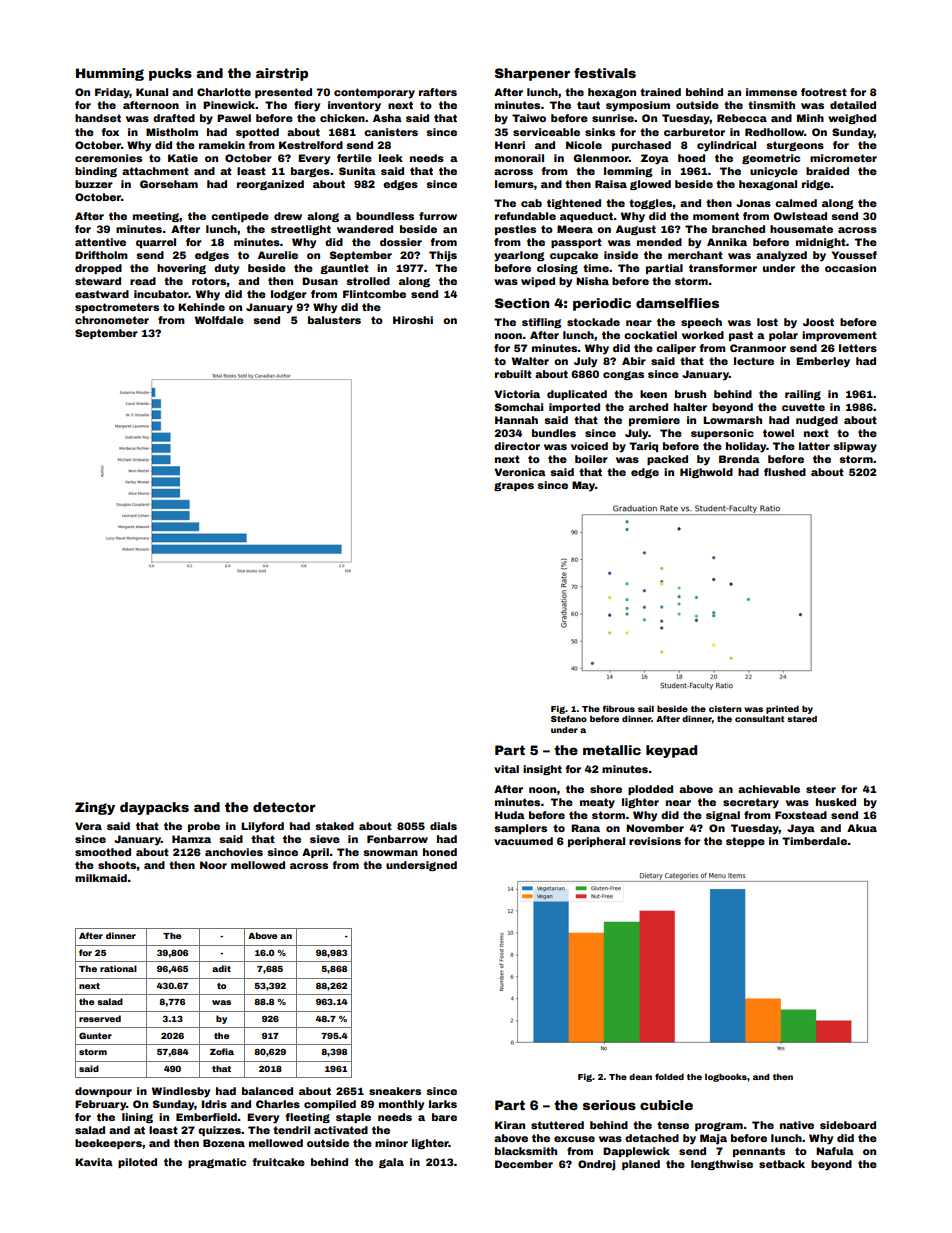 Image resolution: width=952 pixels, height=1233 pixels. I want to click on pragmatic, so click(217, 1163).
